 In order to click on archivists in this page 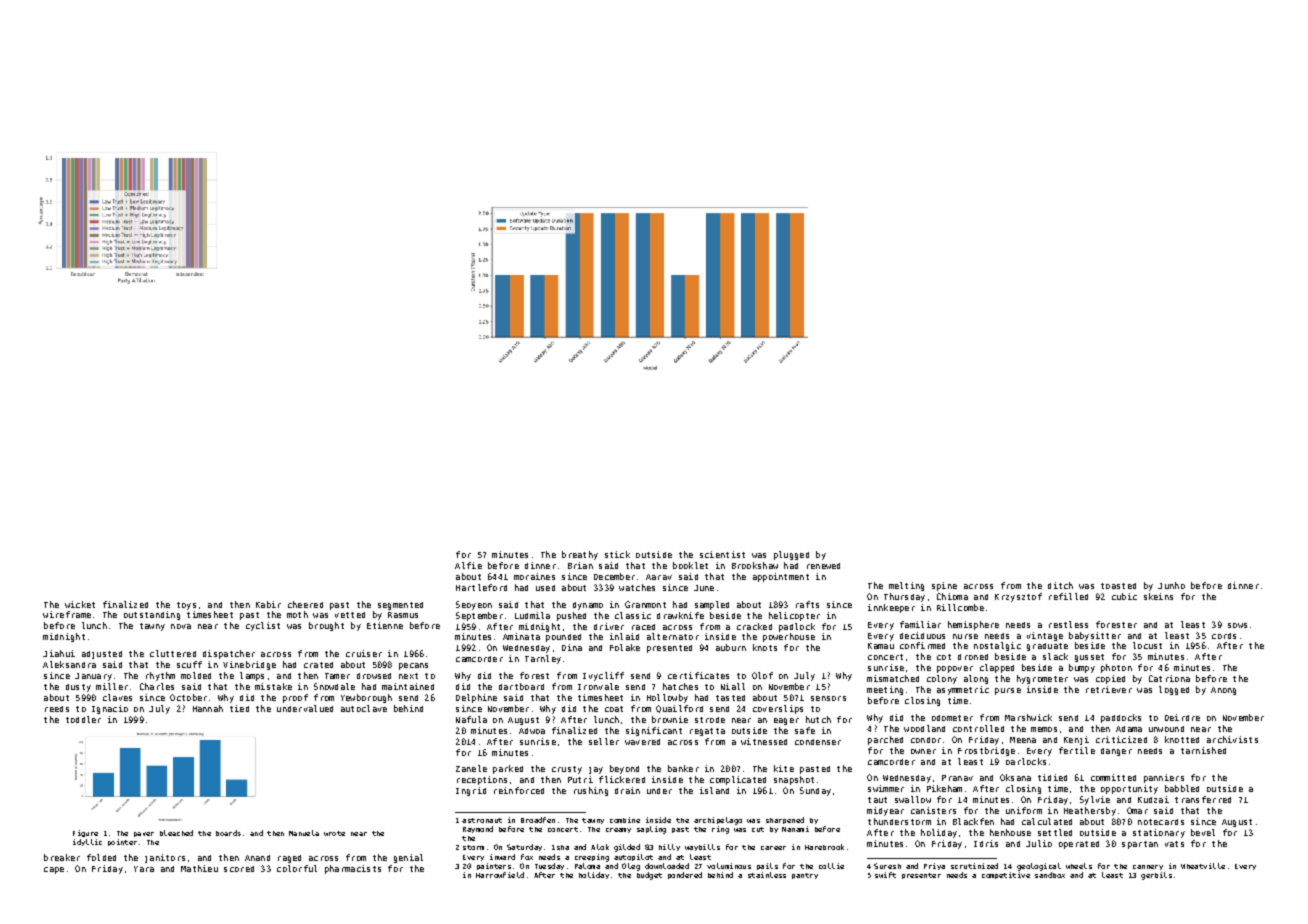, I will do `click(1232, 739)`.
